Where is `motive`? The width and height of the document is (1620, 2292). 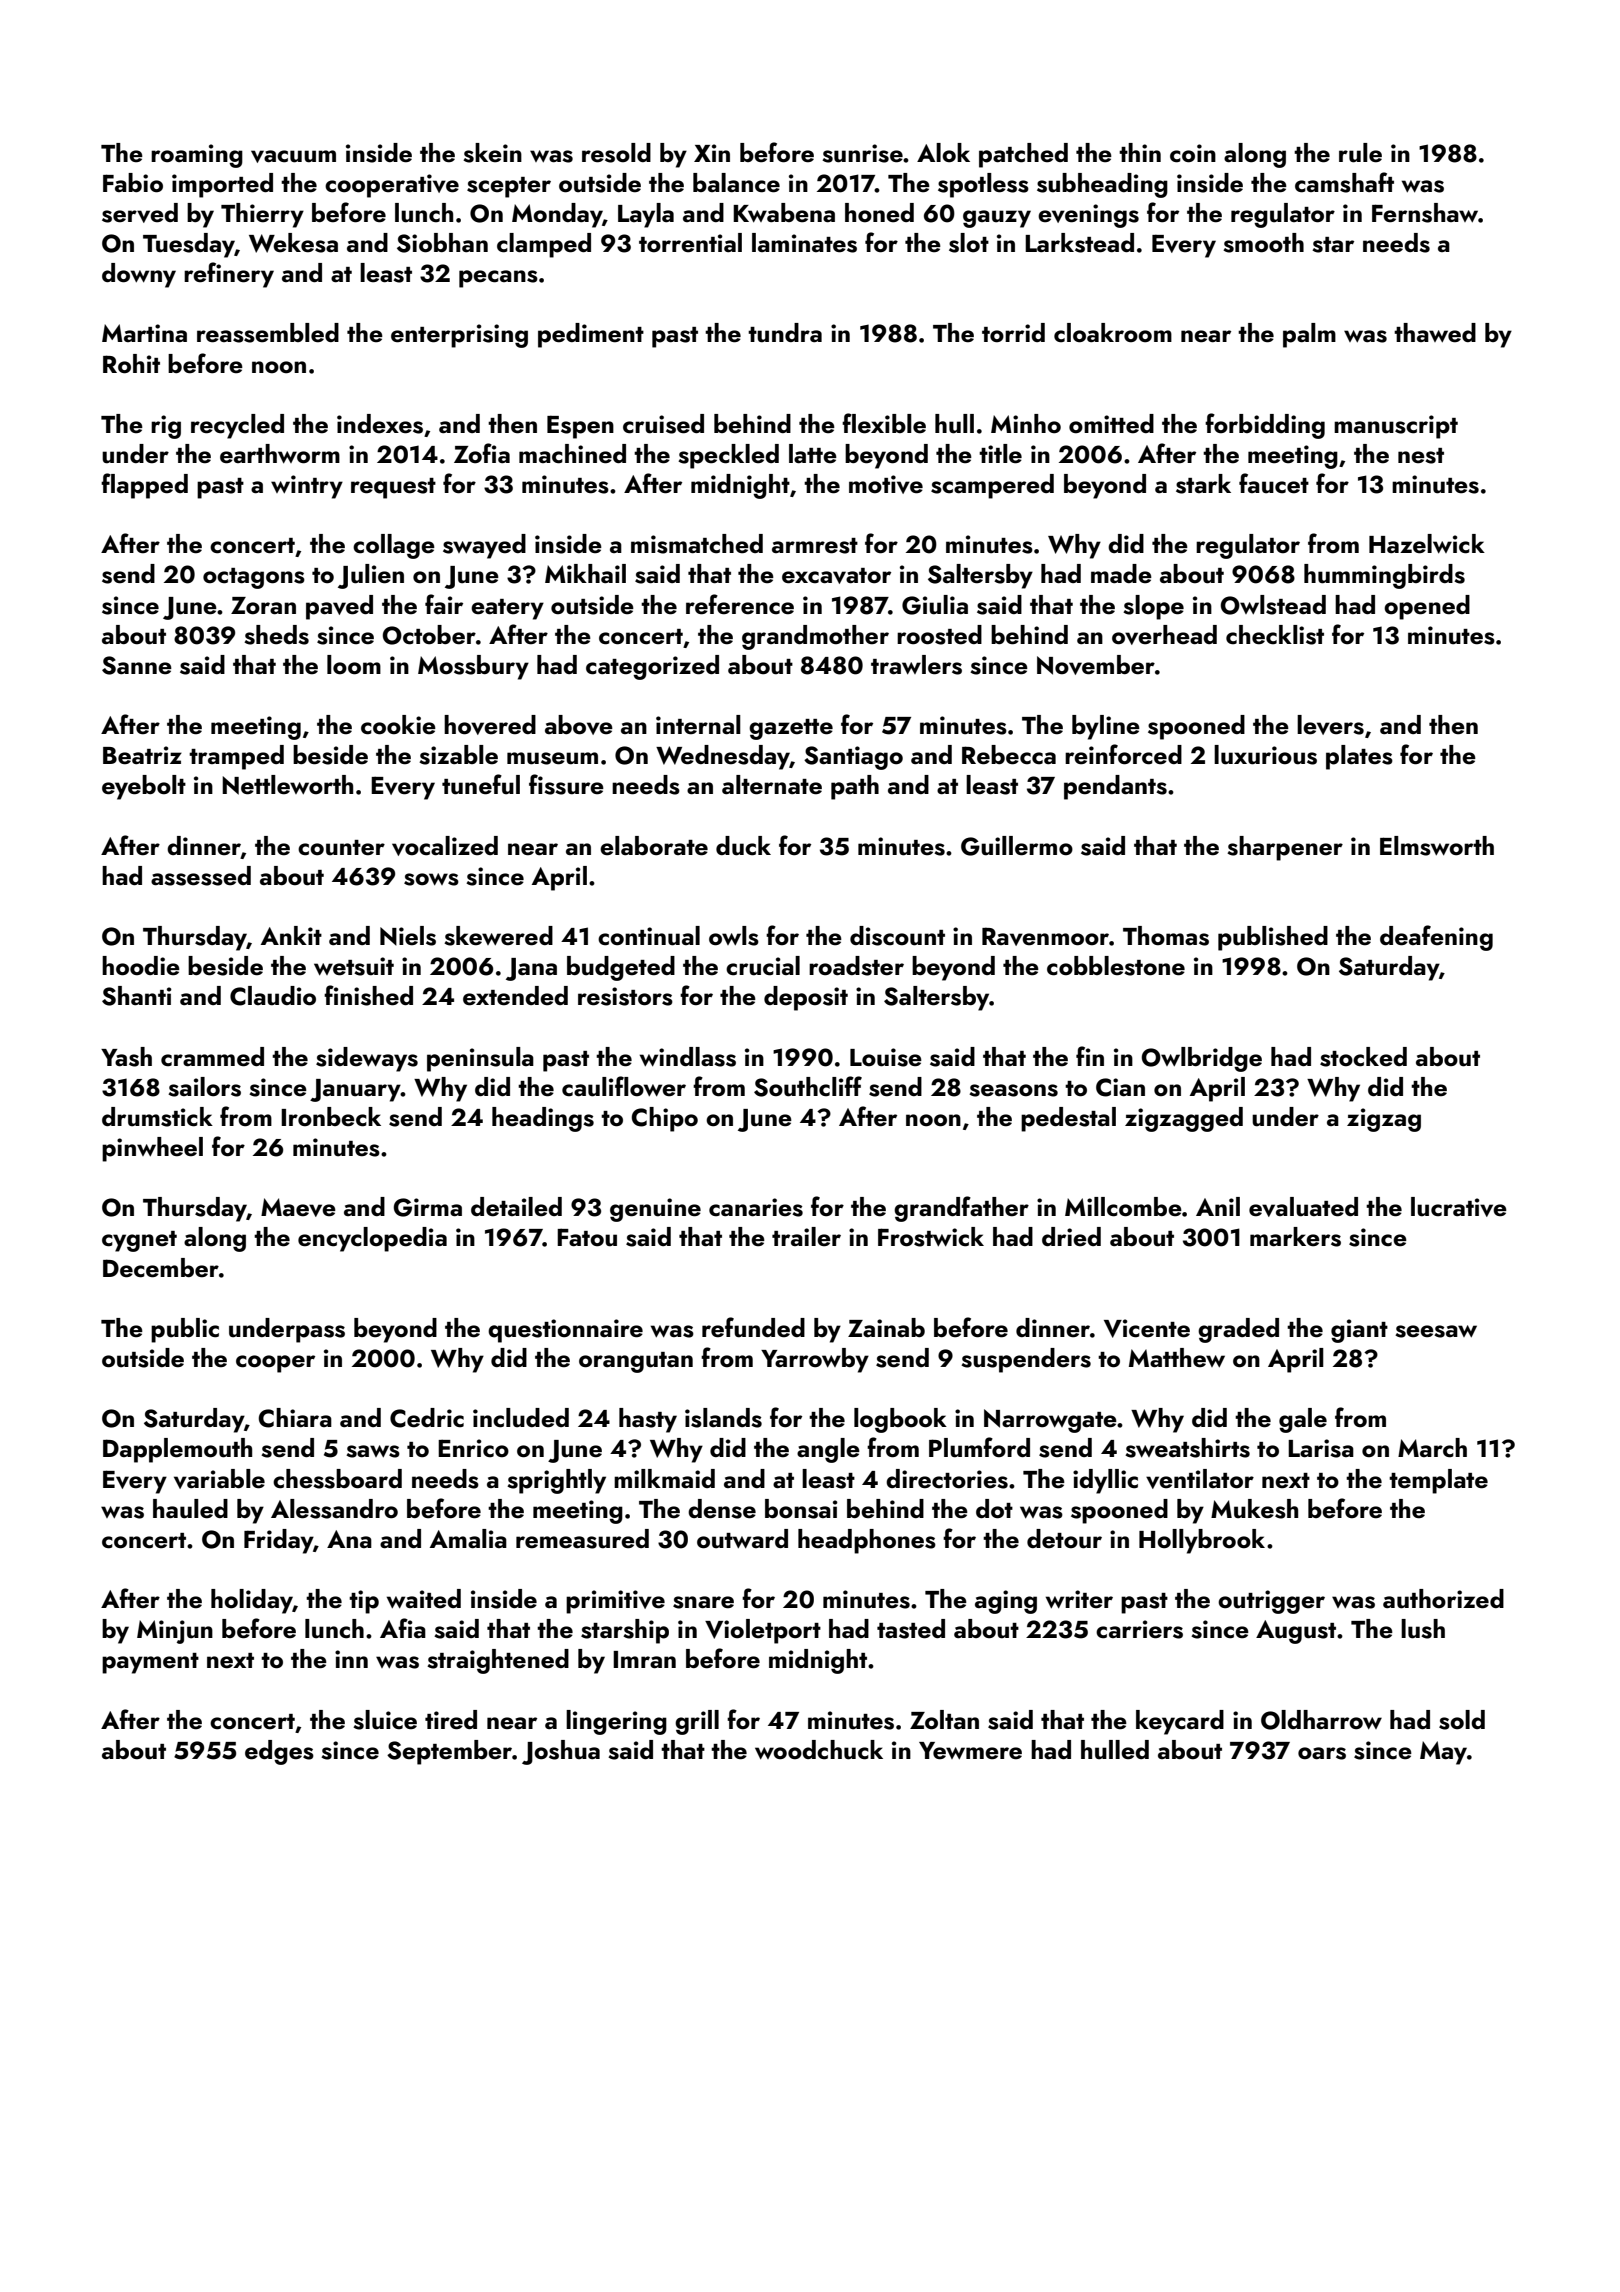 motive is located at coordinates (886, 484).
